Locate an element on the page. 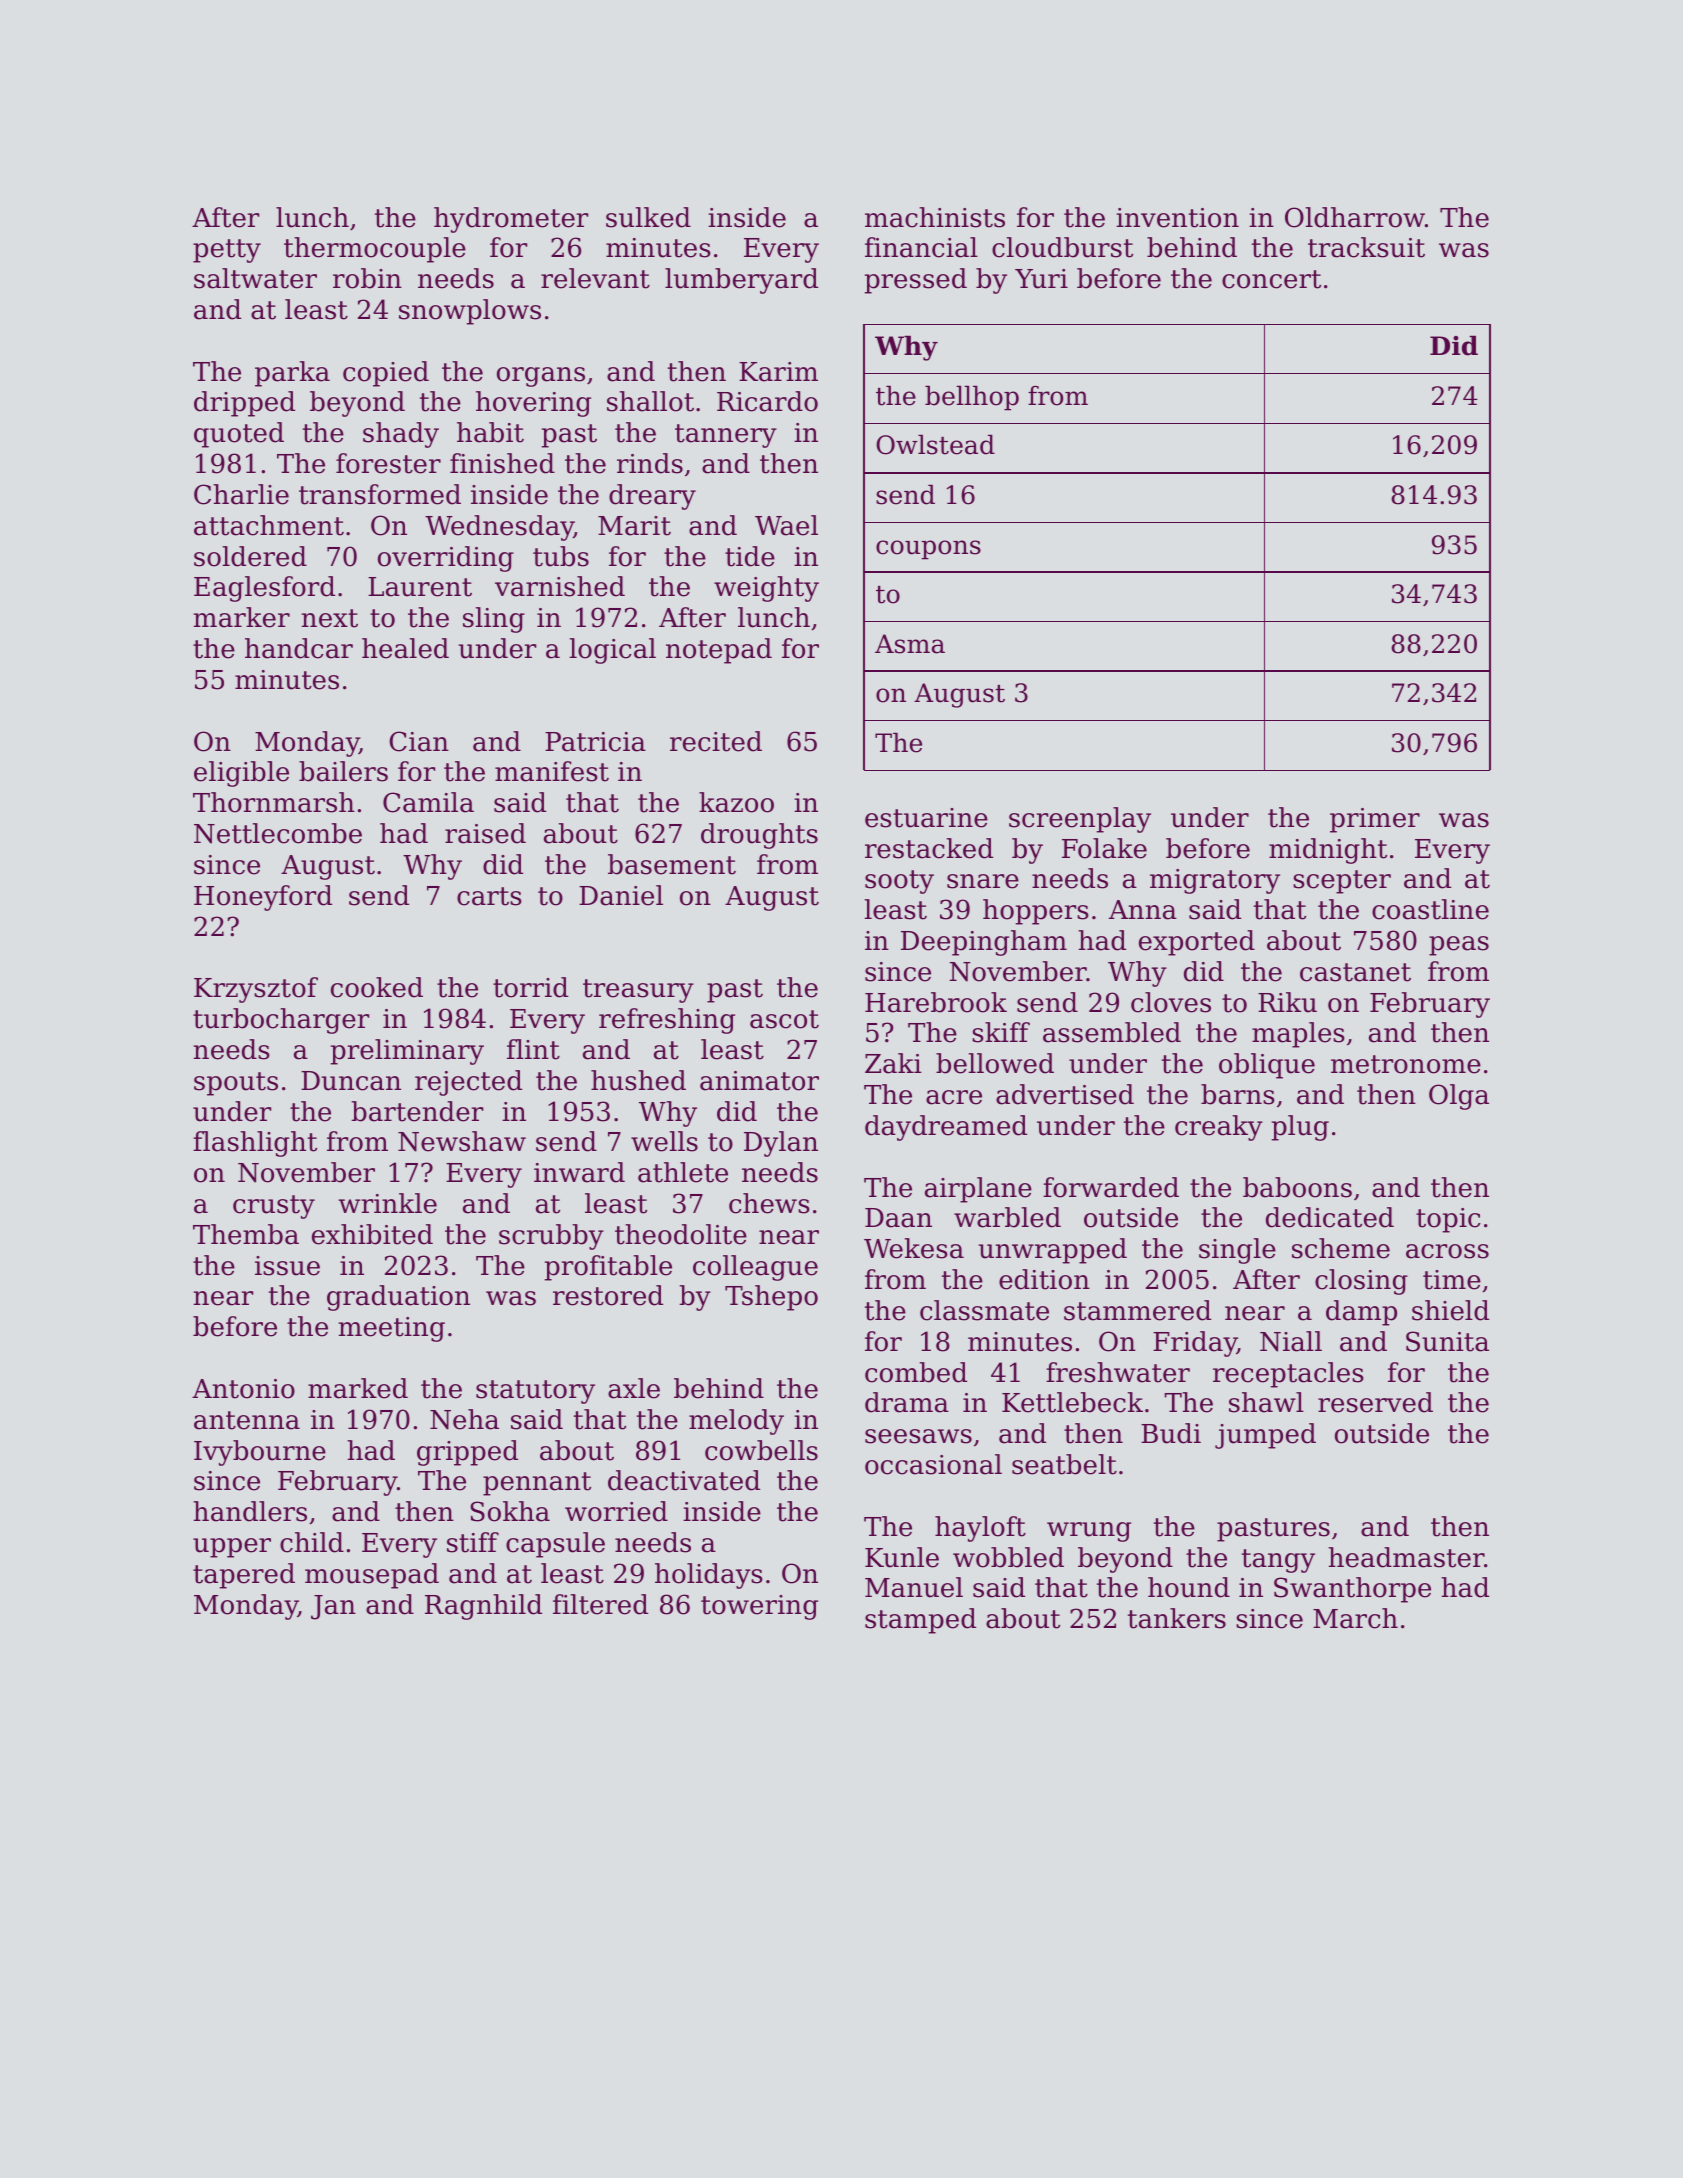  animator is located at coordinates (759, 1081).
